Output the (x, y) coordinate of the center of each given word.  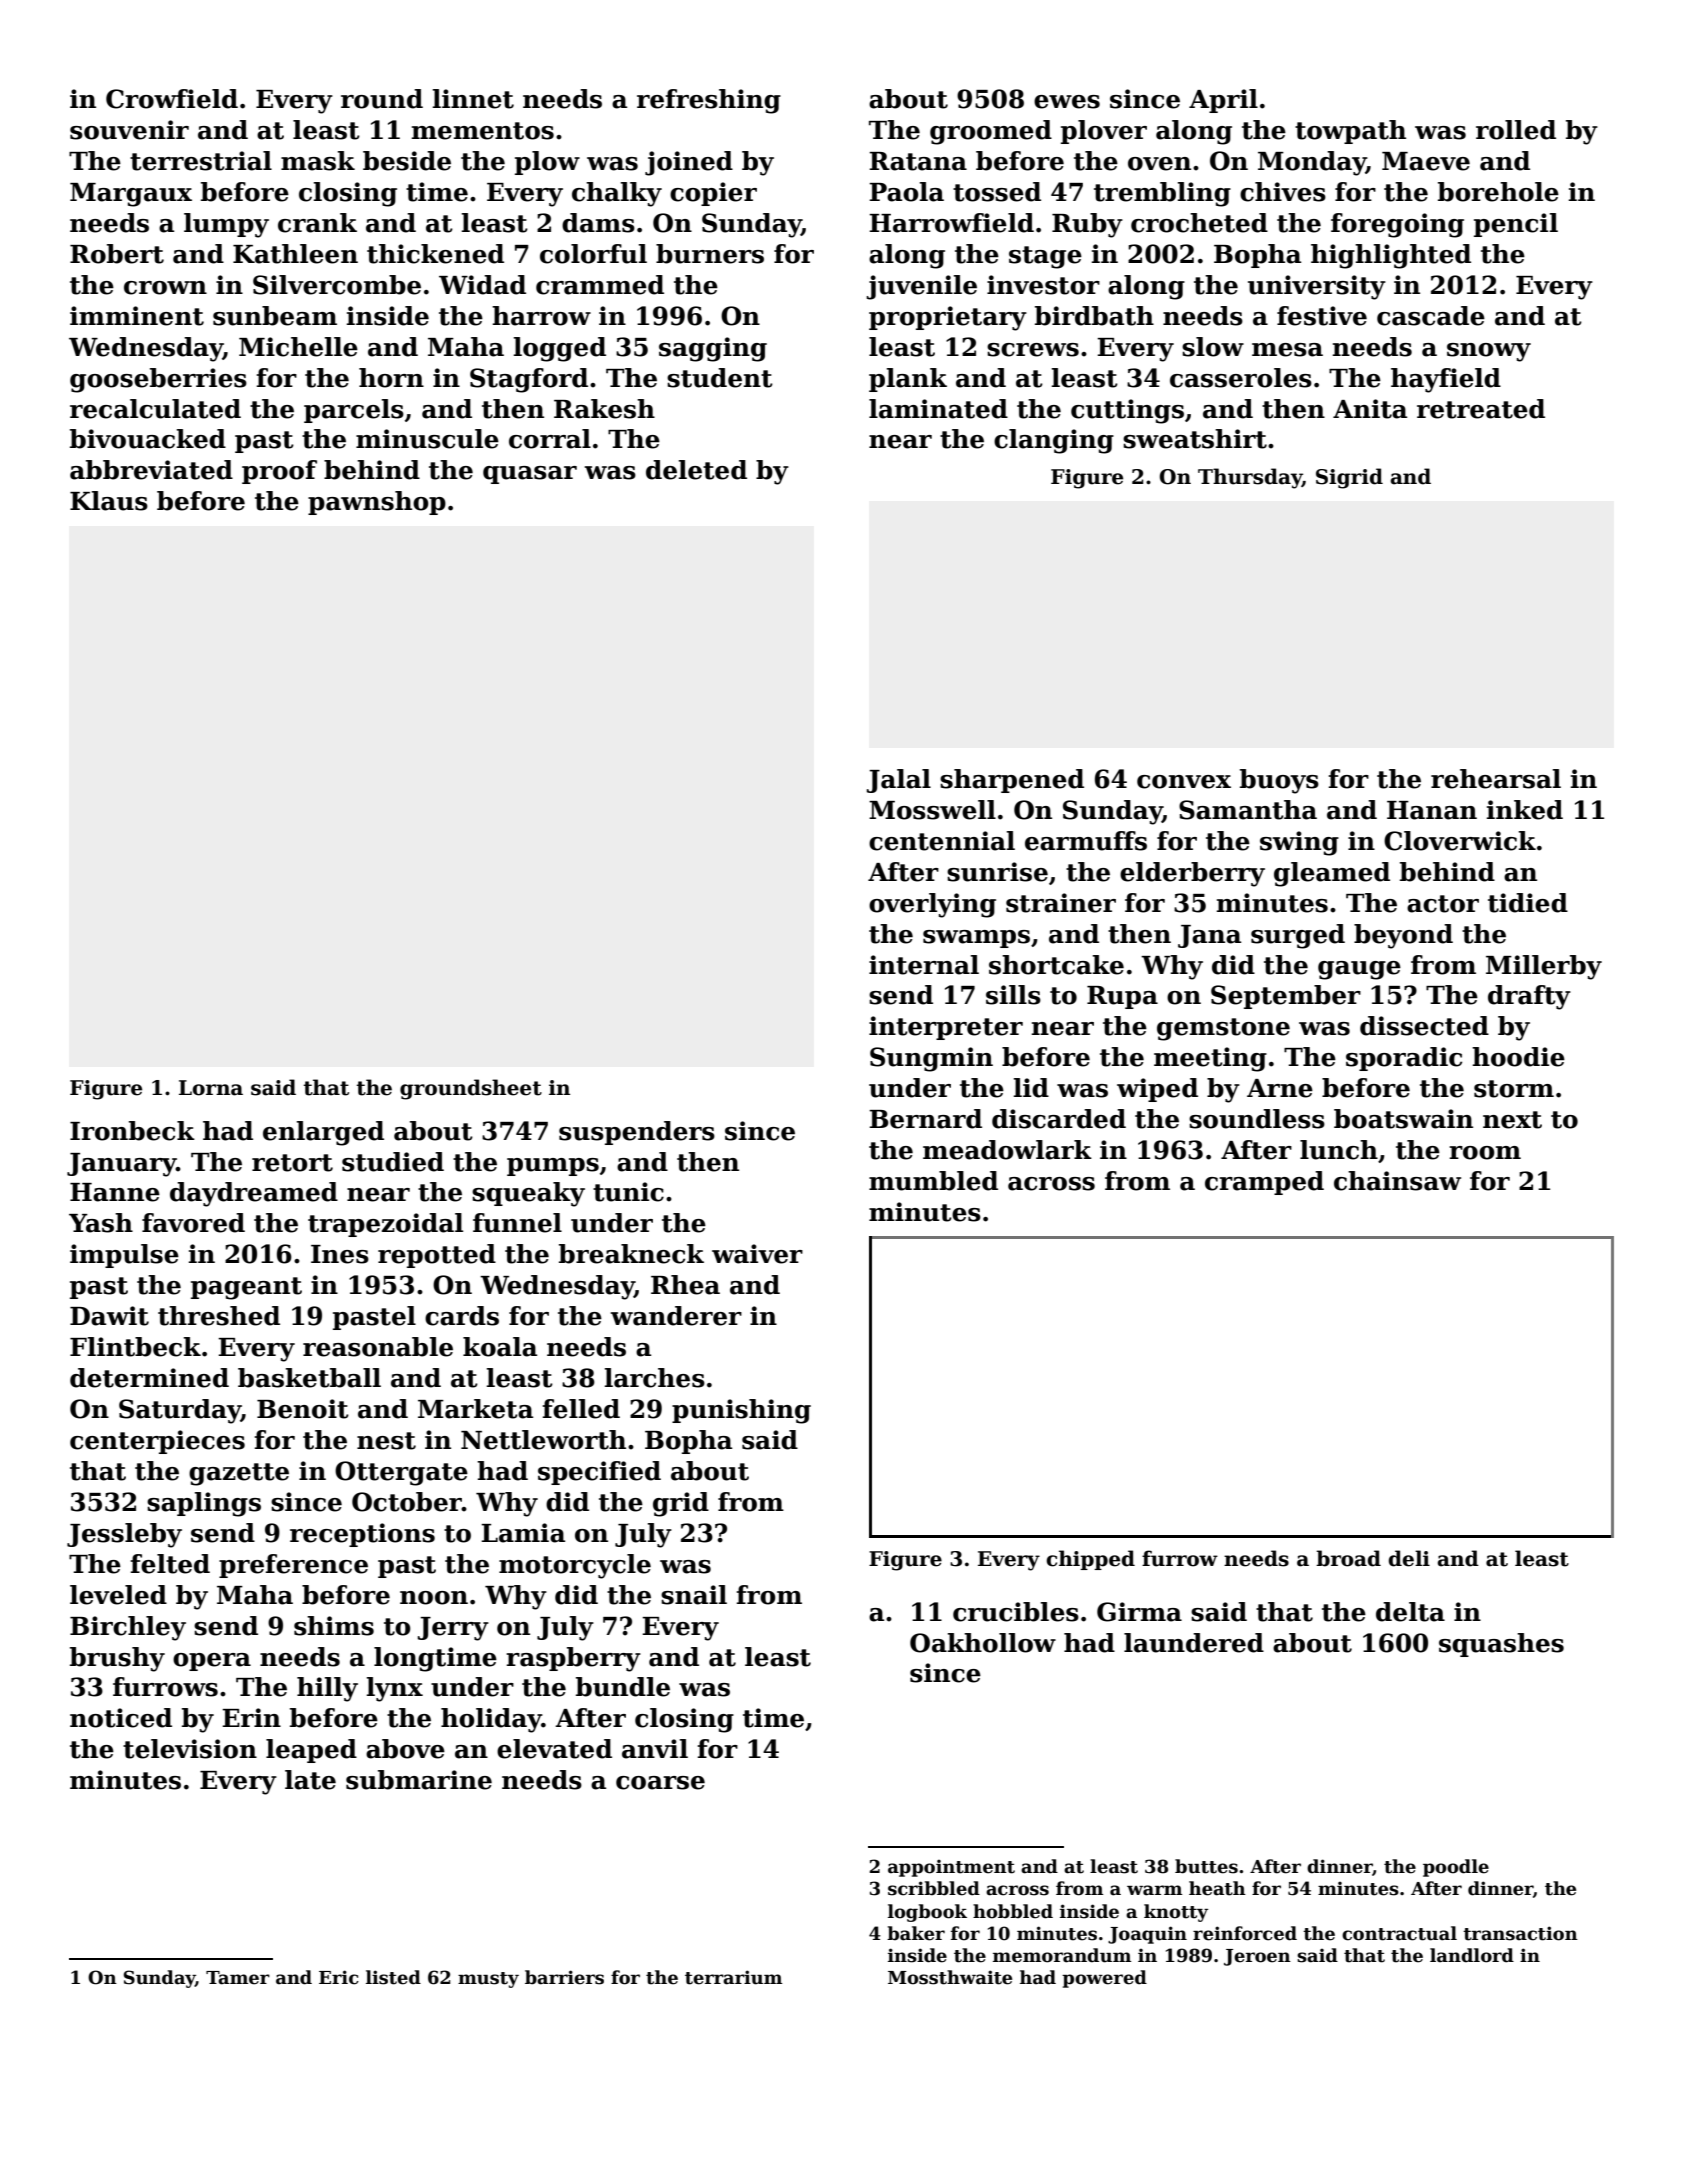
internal (924, 965)
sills (1013, 995)
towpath (1350, 132)
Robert (117, 254)
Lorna (211, 1088)
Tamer (238, 1978)
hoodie (1518, 1057)
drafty (1529, 997)
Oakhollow (983, 1643)
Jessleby (124, 1535)
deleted (696, 470)
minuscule (427, 439)
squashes (1501, 1645)
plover (1104, 132)
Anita (1370, 409)
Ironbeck (132, 1131)
